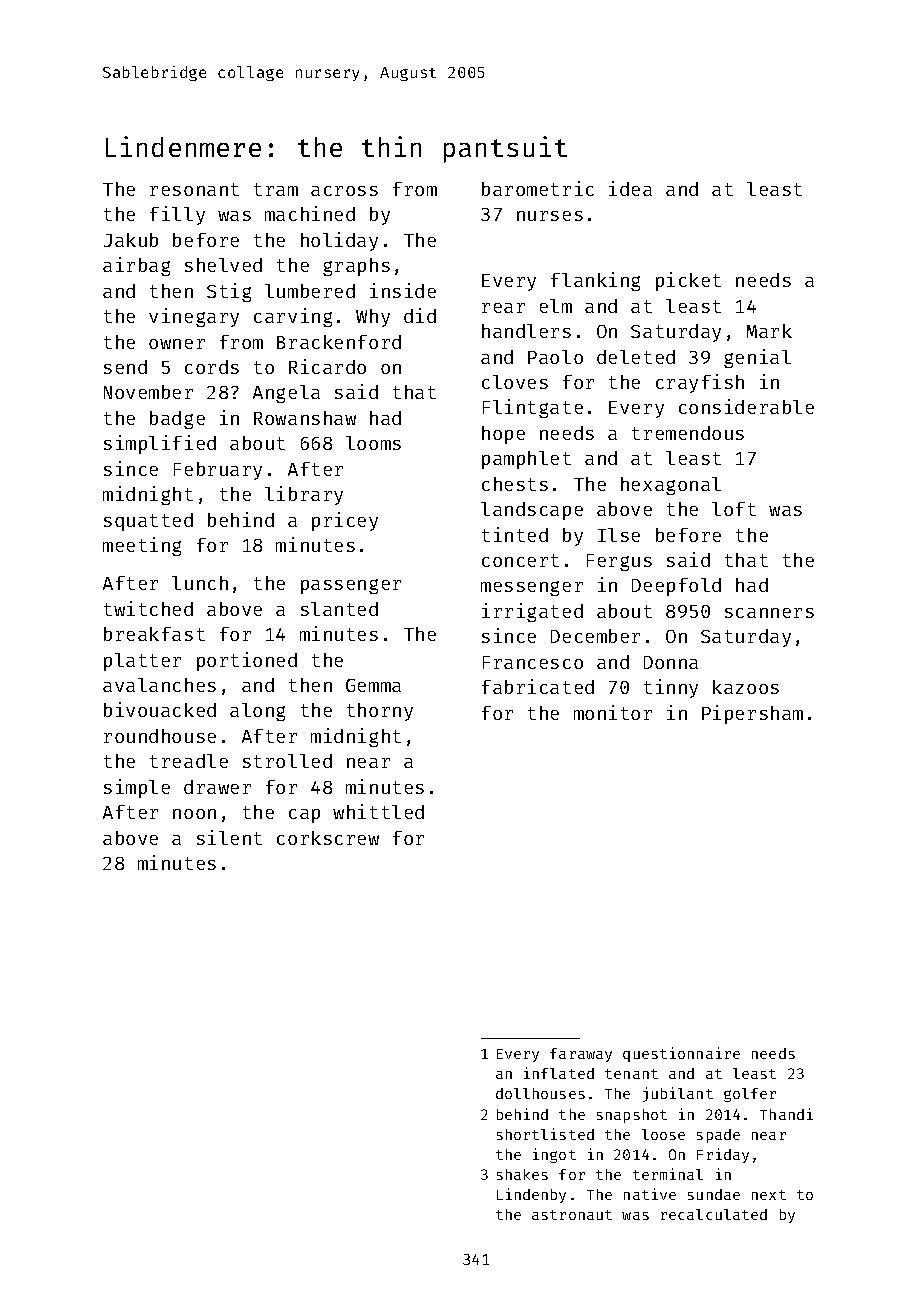  I want to click on shelved, so click(223, 265).
